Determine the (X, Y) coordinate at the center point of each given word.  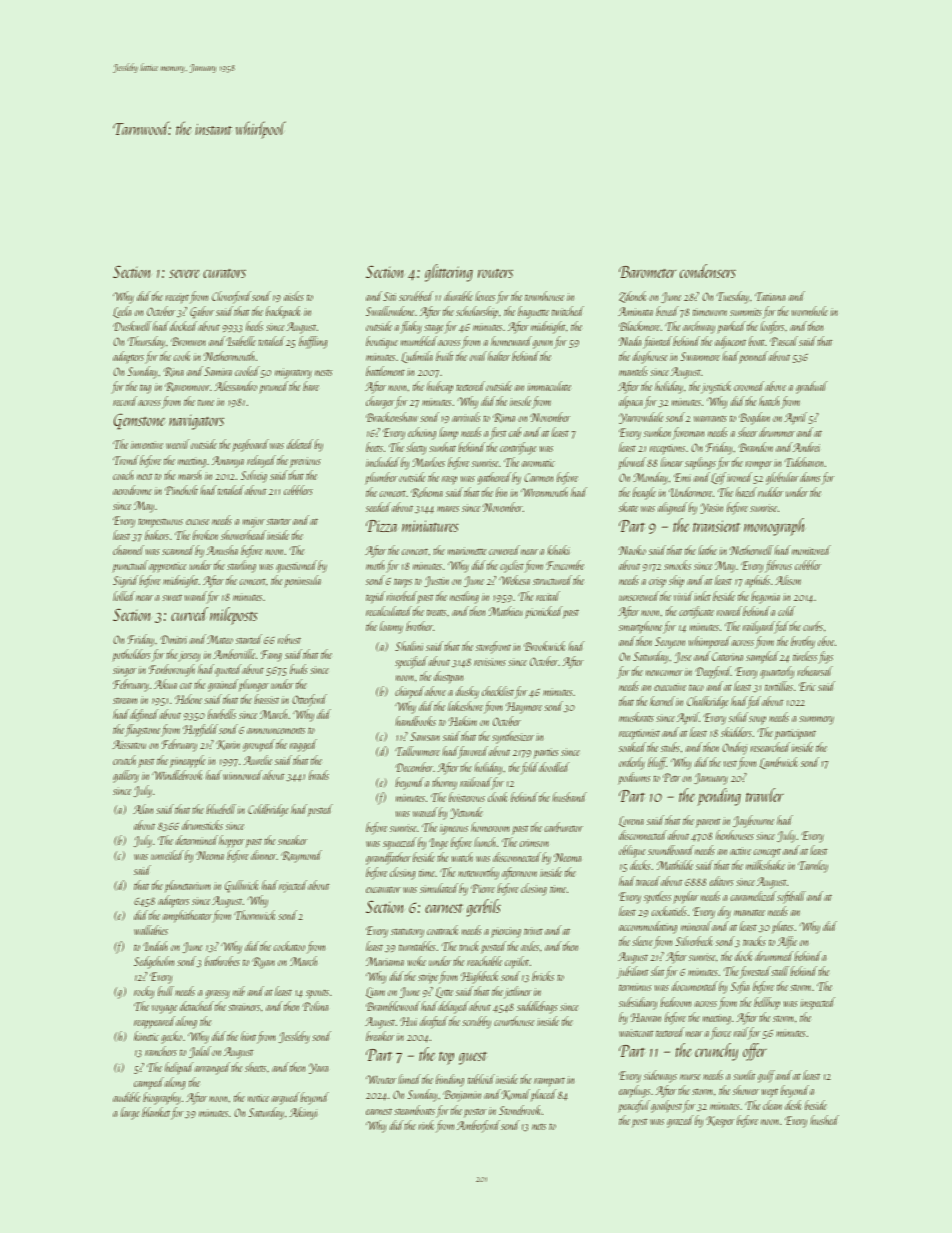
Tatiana (770, 296)
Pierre (483, 888)
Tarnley (813, 866)
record (125, 401)
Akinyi (303, 1113)
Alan (143, 809)
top (446, 1058)
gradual (811, 387)
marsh (190, 475)
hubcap (440, 387)
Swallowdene (390, 311)
